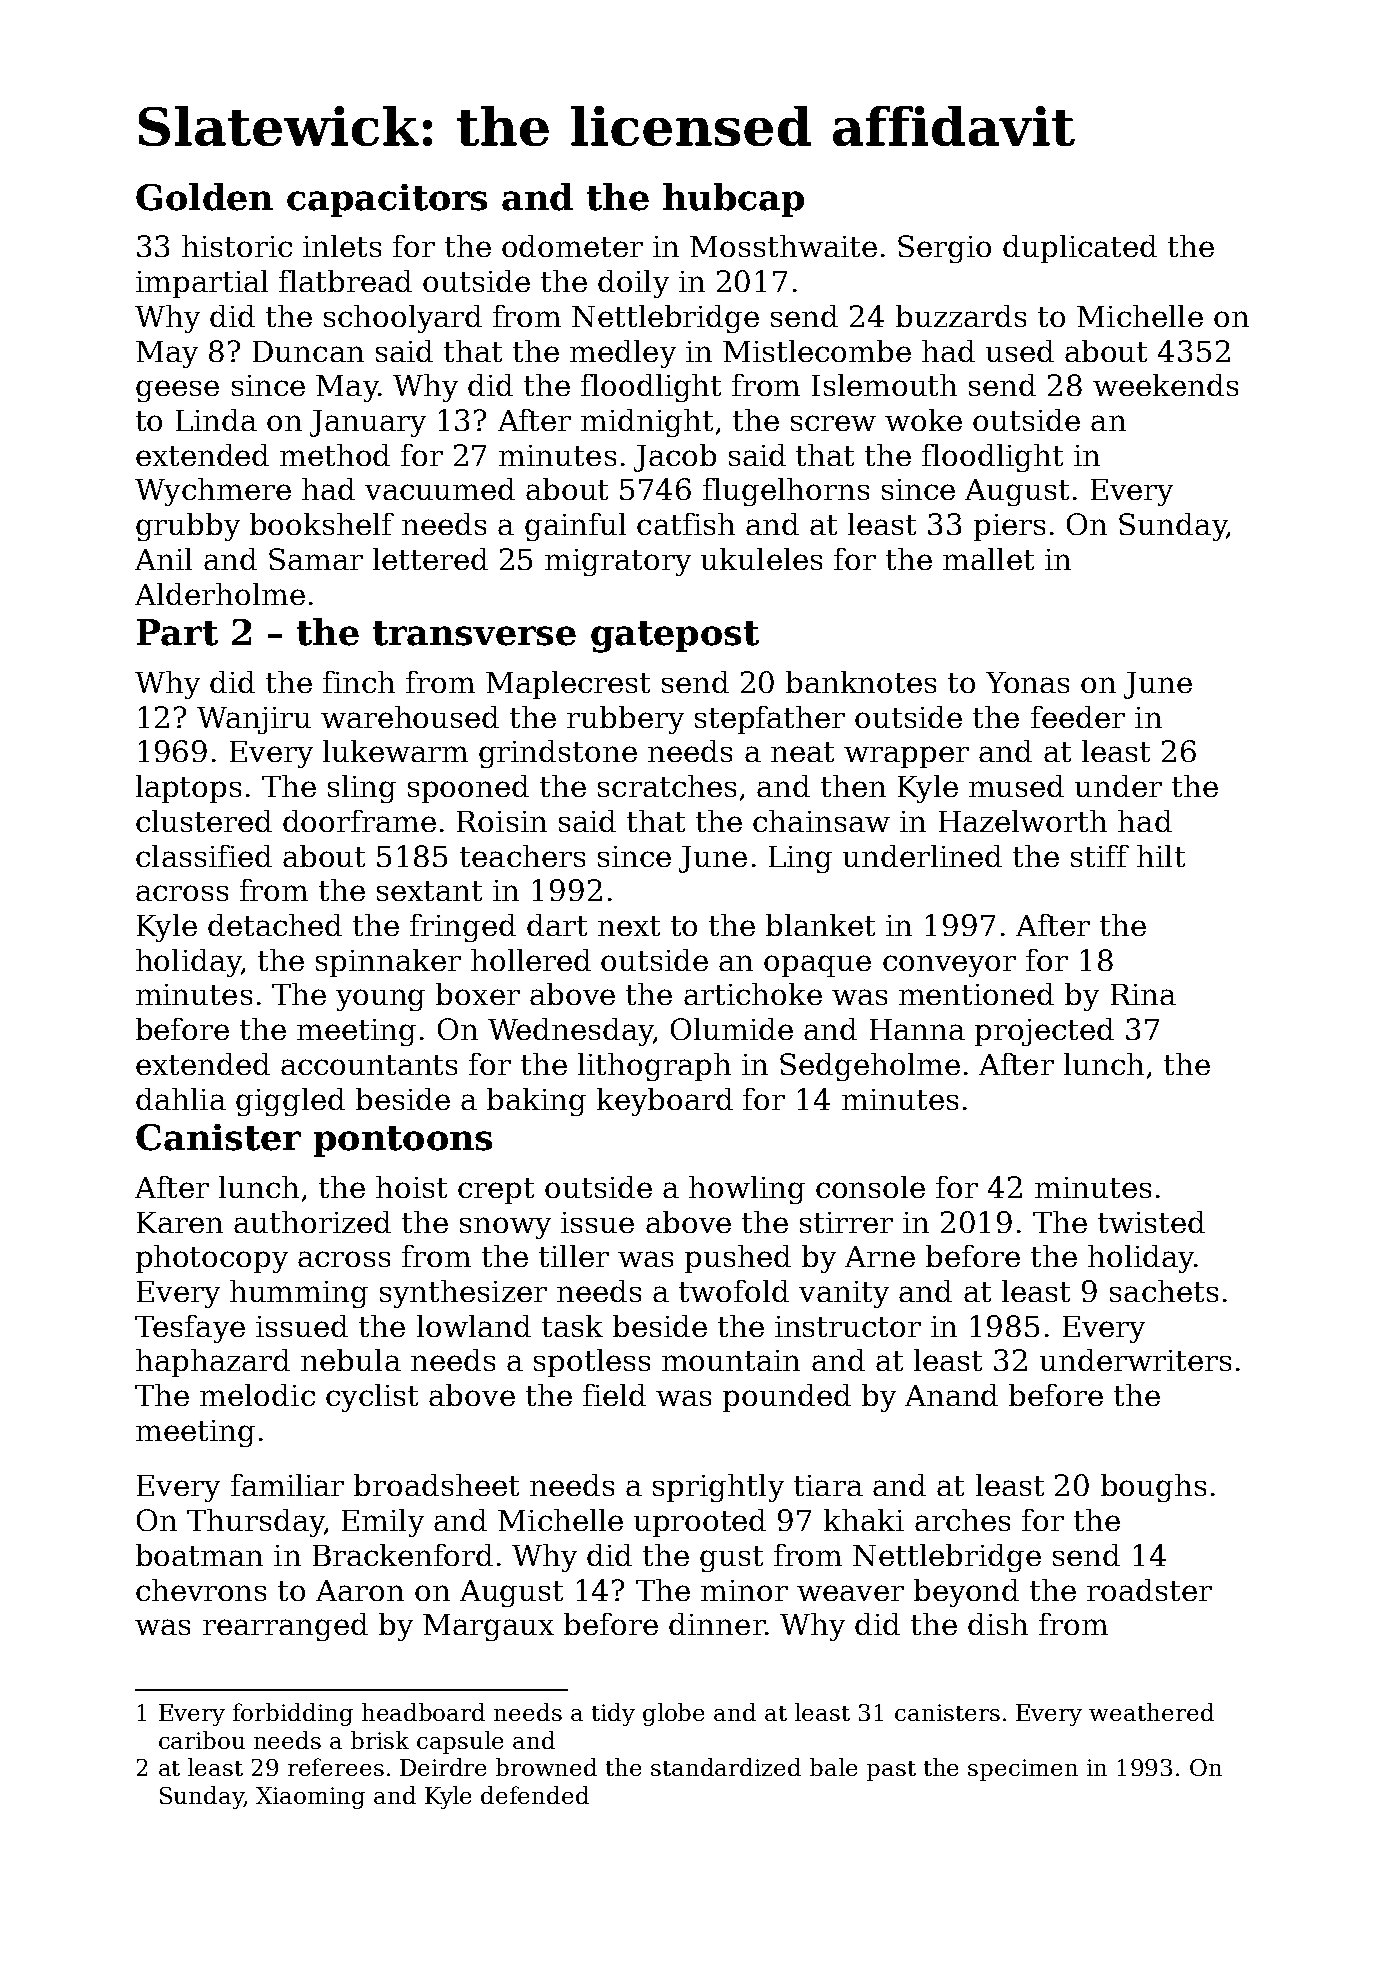 Image resolution: width=1386 pixels, height=1969 pixels. Describe the element at coordinates (204, 197) in the page. I see `Golden` at that location.
